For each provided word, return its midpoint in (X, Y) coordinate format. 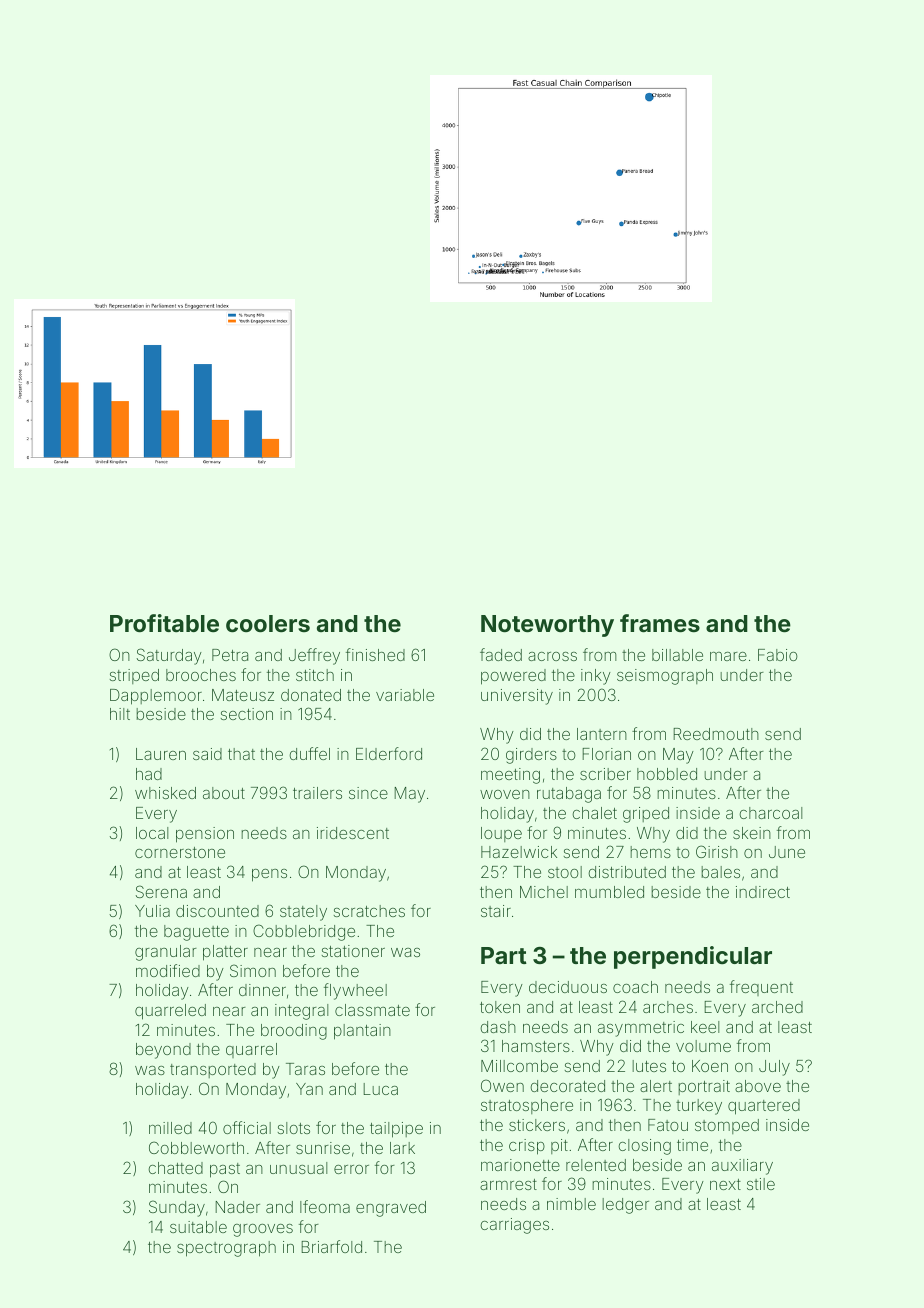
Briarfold (331, 1246)
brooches (201, 675)
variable (405, 695)
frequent (761, 988)
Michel (544, 892)
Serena (161, 891)
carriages (514, 1226)
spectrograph (226, 1249)
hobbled (667, 774)
